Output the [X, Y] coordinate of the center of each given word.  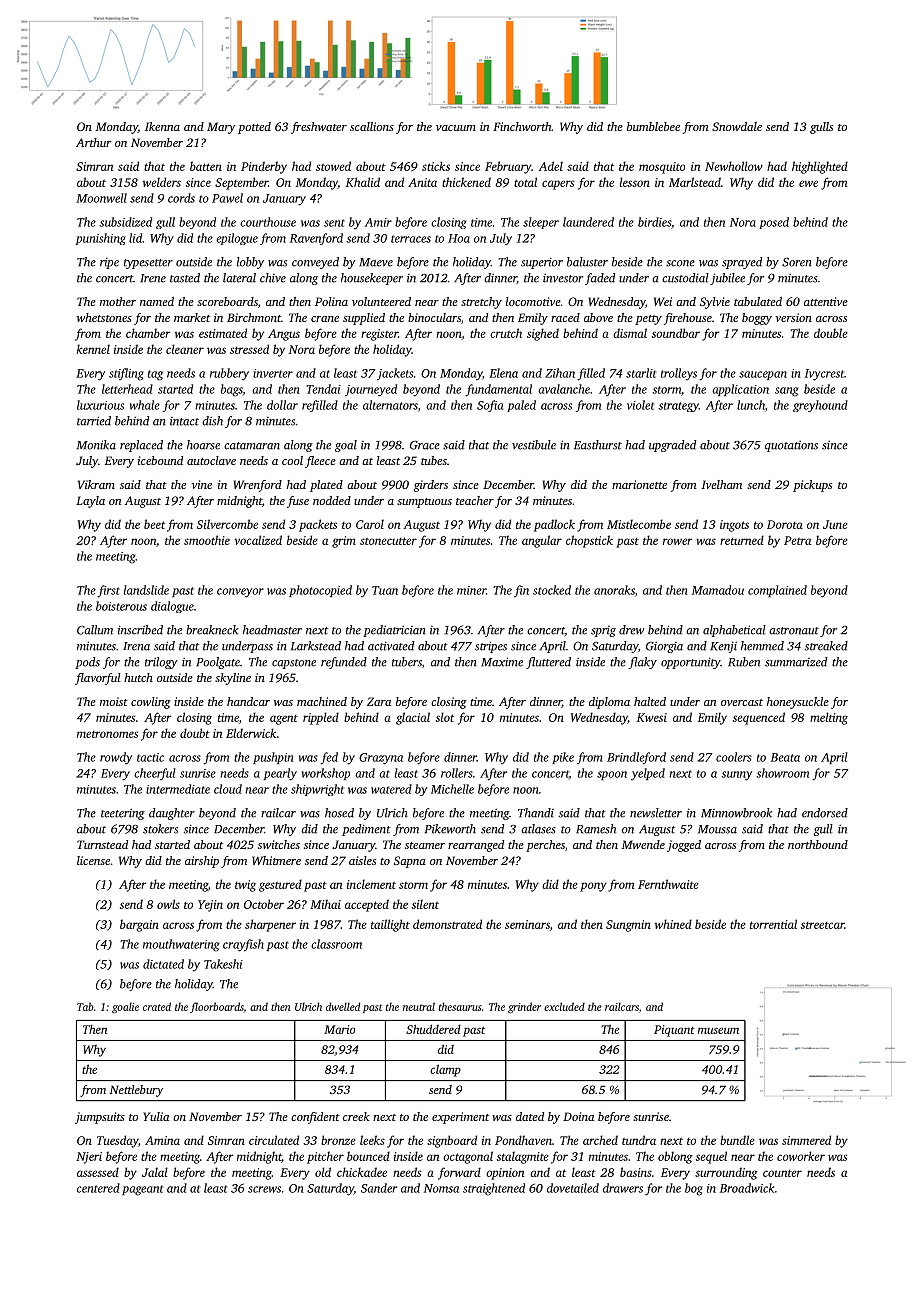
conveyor [240, 593]
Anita [422, 182]
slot [445, 717]
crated [157, 1006]
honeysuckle [798, 703]
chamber [148, 333]
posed [774, 223]
